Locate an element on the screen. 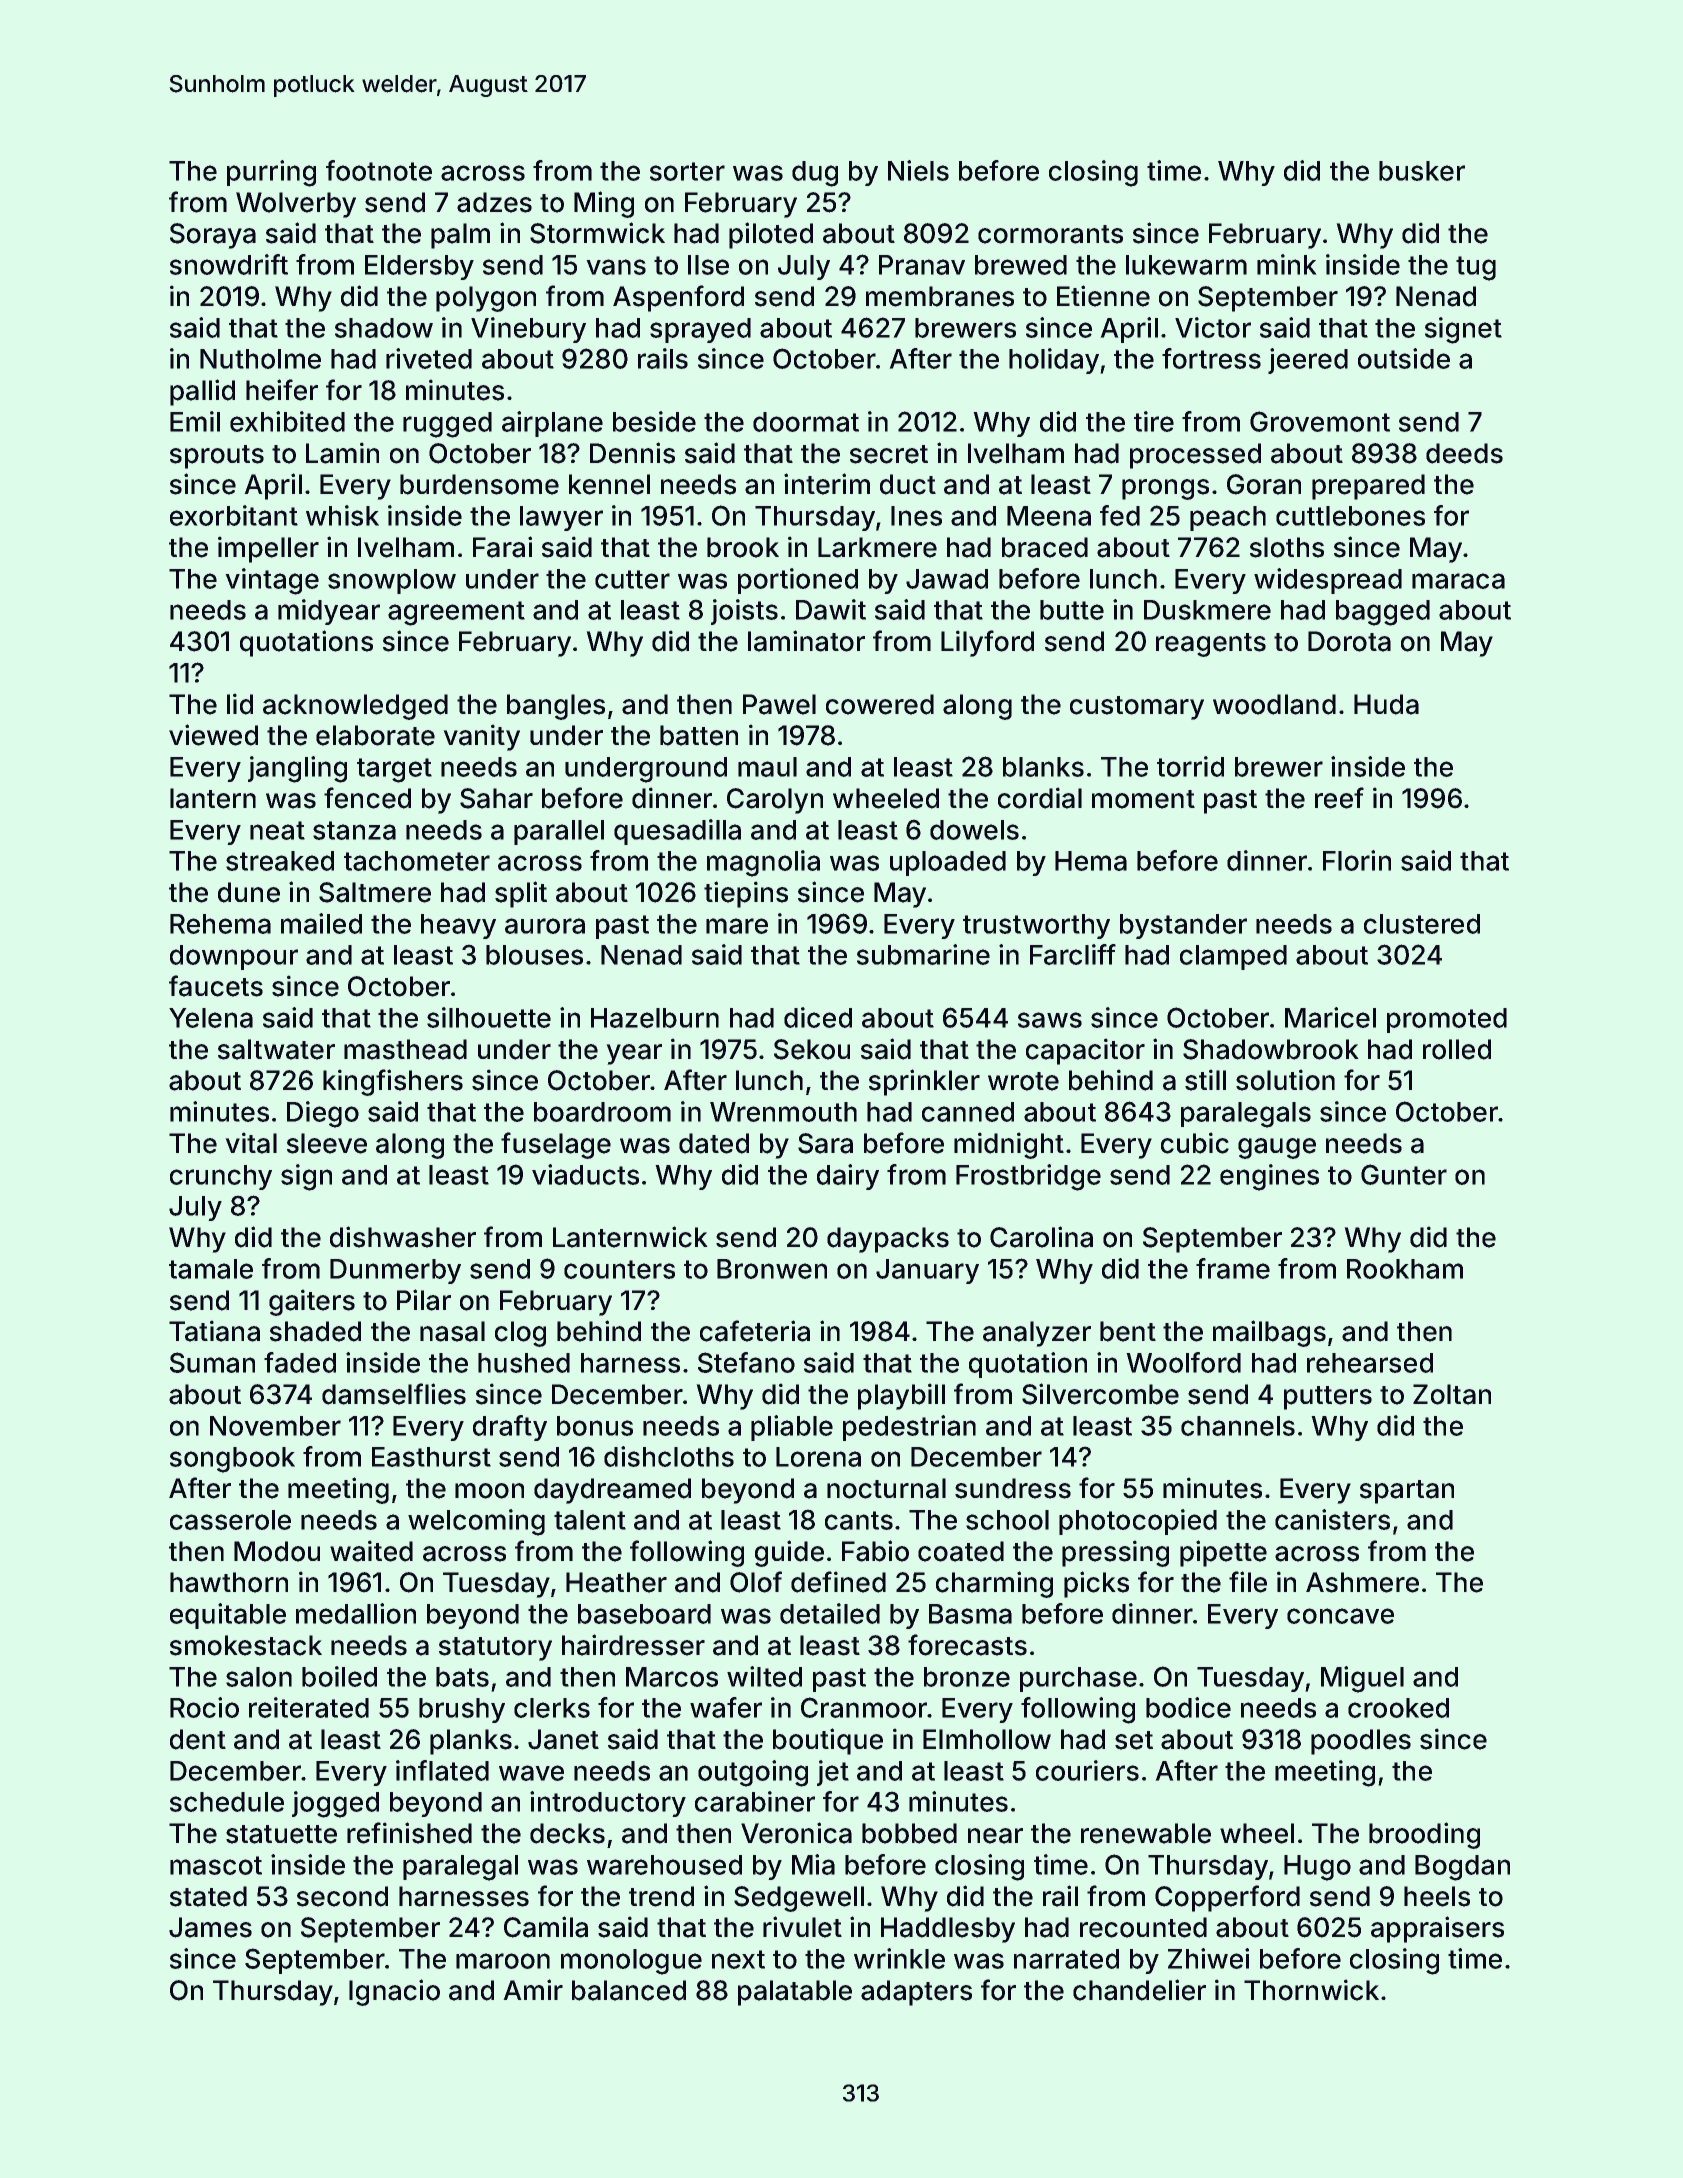 The height and width of the screenshot is (2178, 1683). brooding is located at coordinates (1424, 1835).
